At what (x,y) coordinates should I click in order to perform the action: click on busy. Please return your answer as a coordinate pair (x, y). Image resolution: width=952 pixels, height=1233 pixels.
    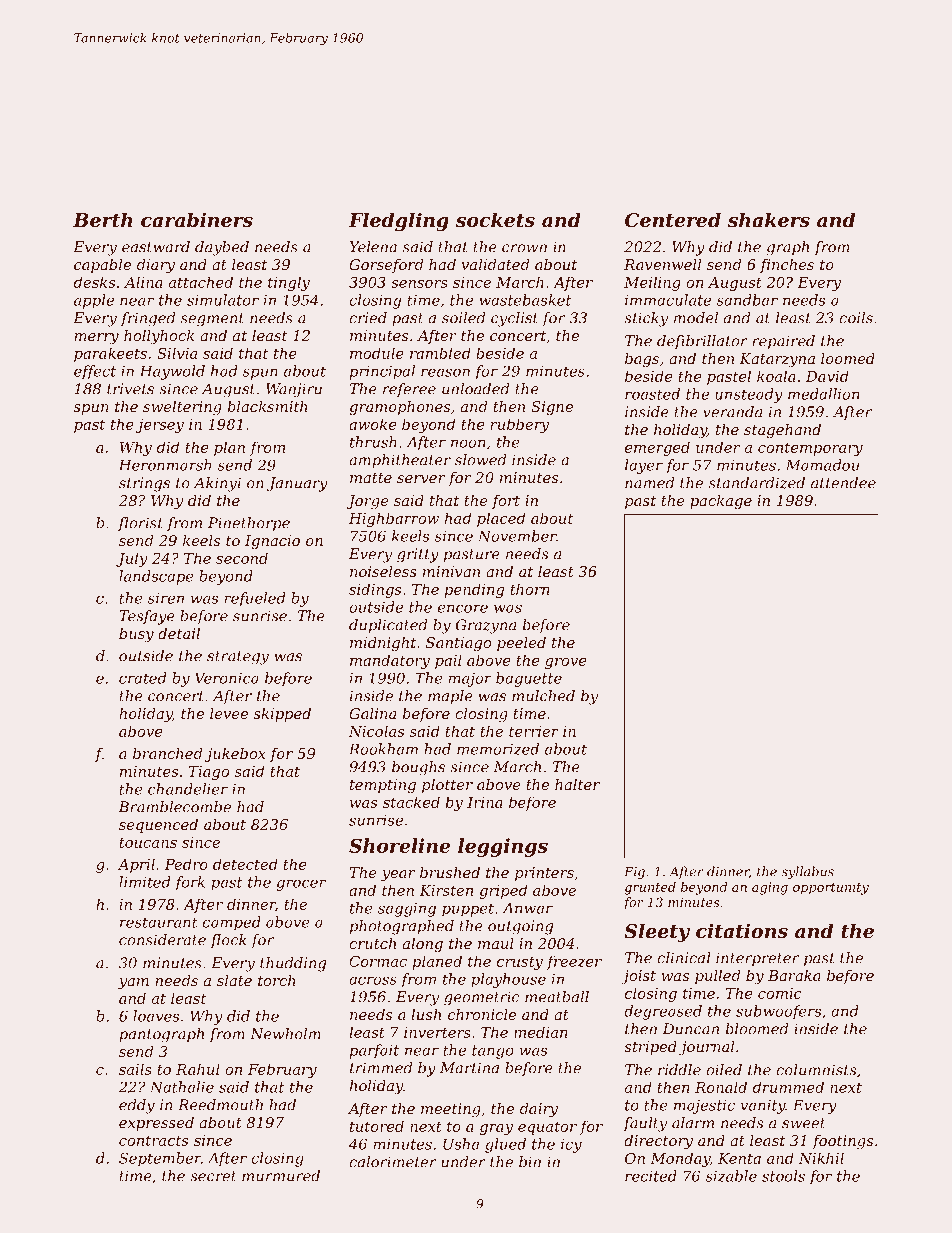
    Looking at the image, I should click on (136, 635).
